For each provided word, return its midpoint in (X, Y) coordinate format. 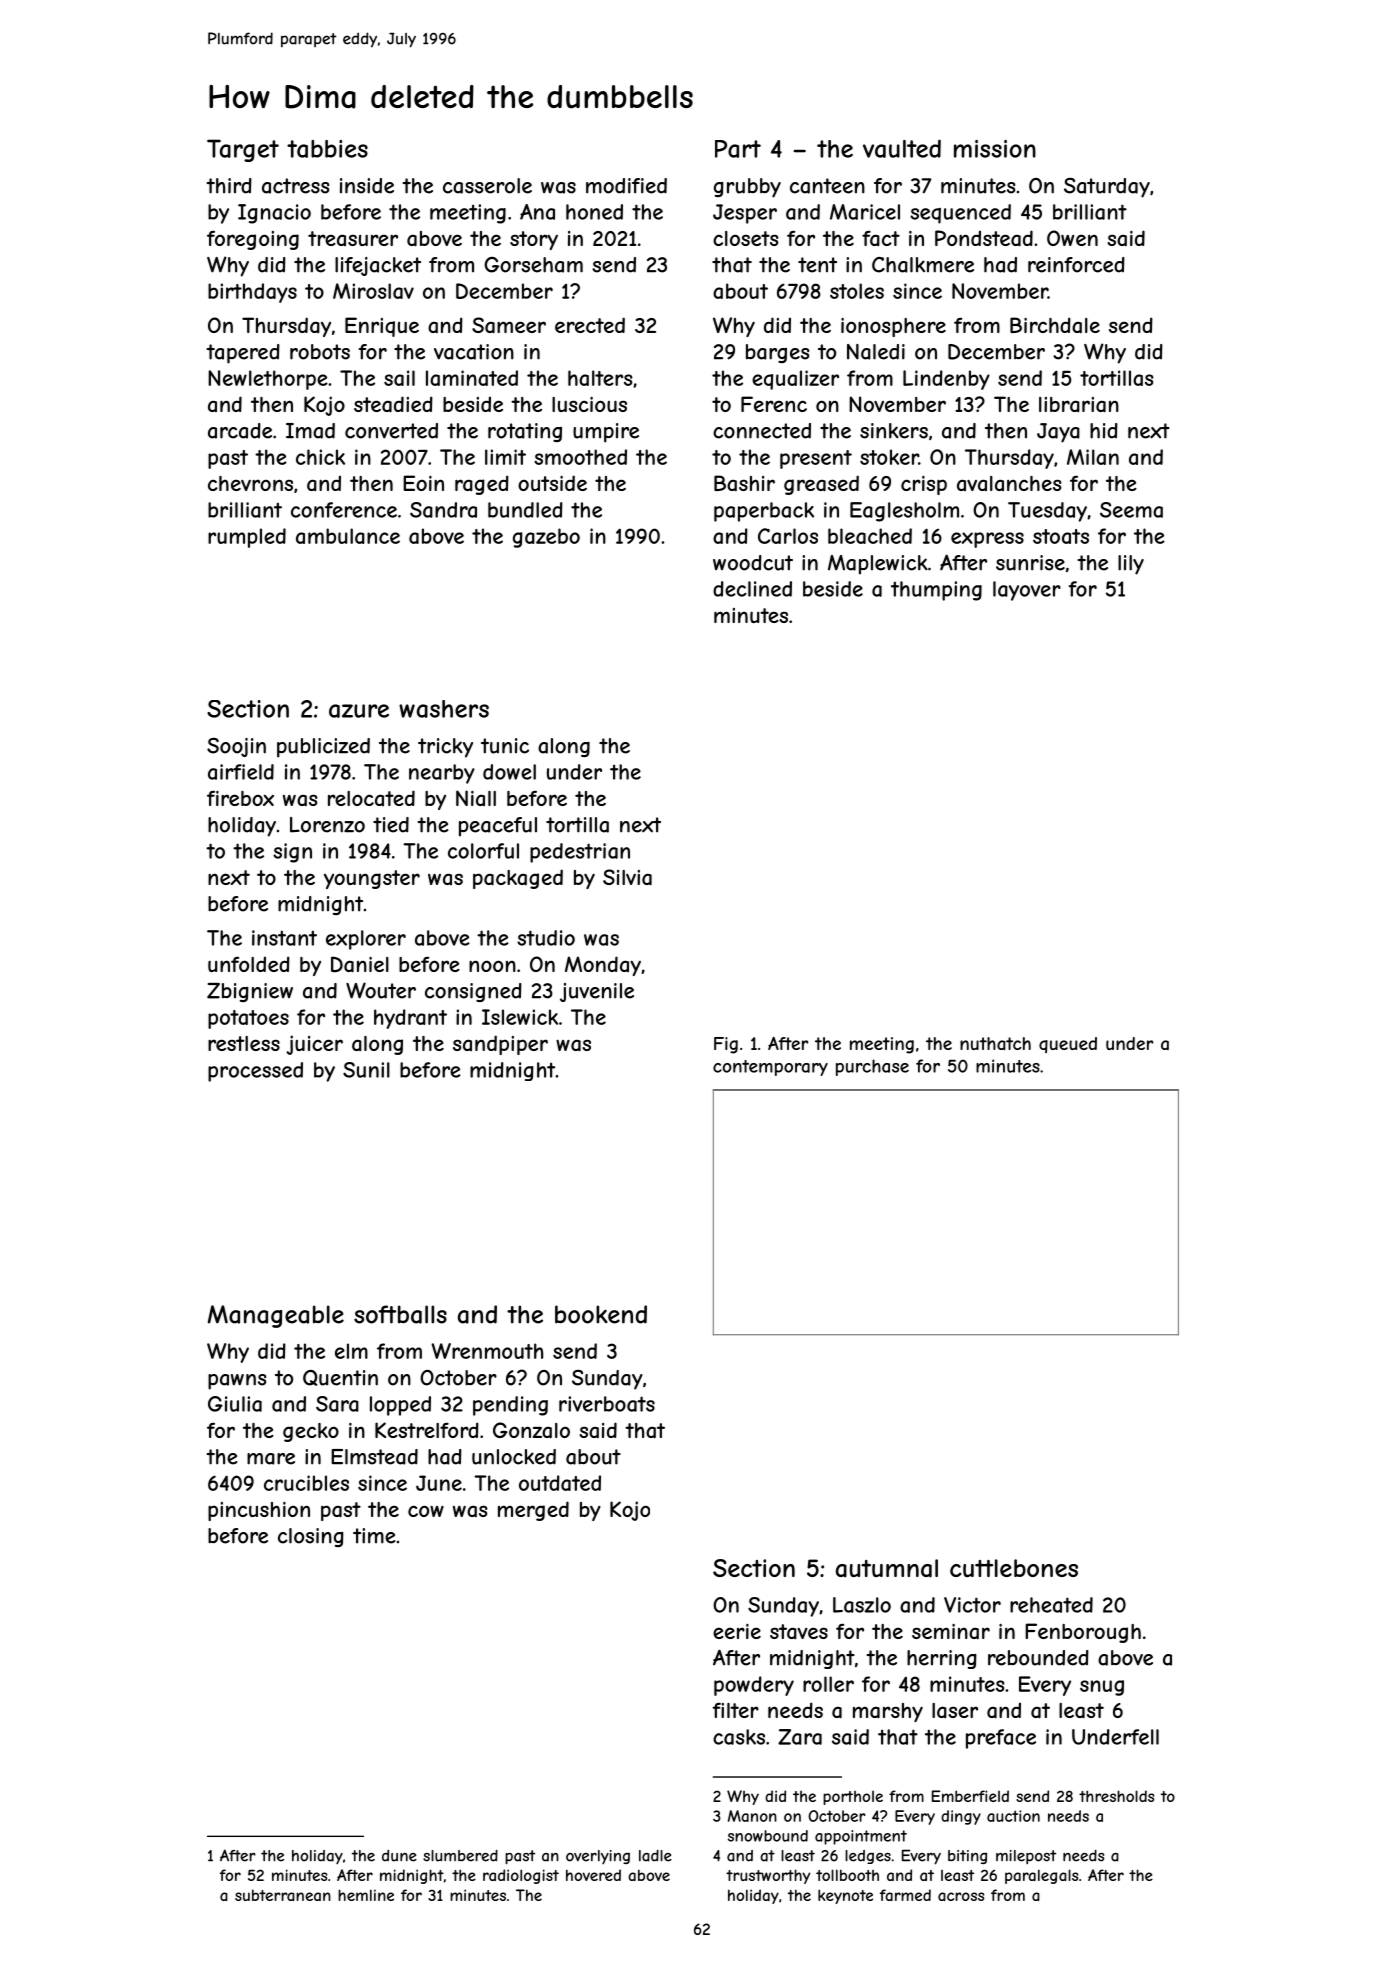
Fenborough (1083, 1633)
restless (244, 1043)
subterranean (283, 1895)
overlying (598, 1857)
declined (752, 589)
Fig (726, 1045)
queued (1068, 1045)
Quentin (340, 1378)
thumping (936, 591)
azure (359, 711)
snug (1102, 1688)
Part (738, 149)
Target (243, 150)
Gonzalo (531, 1430)
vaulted (902, 148)
